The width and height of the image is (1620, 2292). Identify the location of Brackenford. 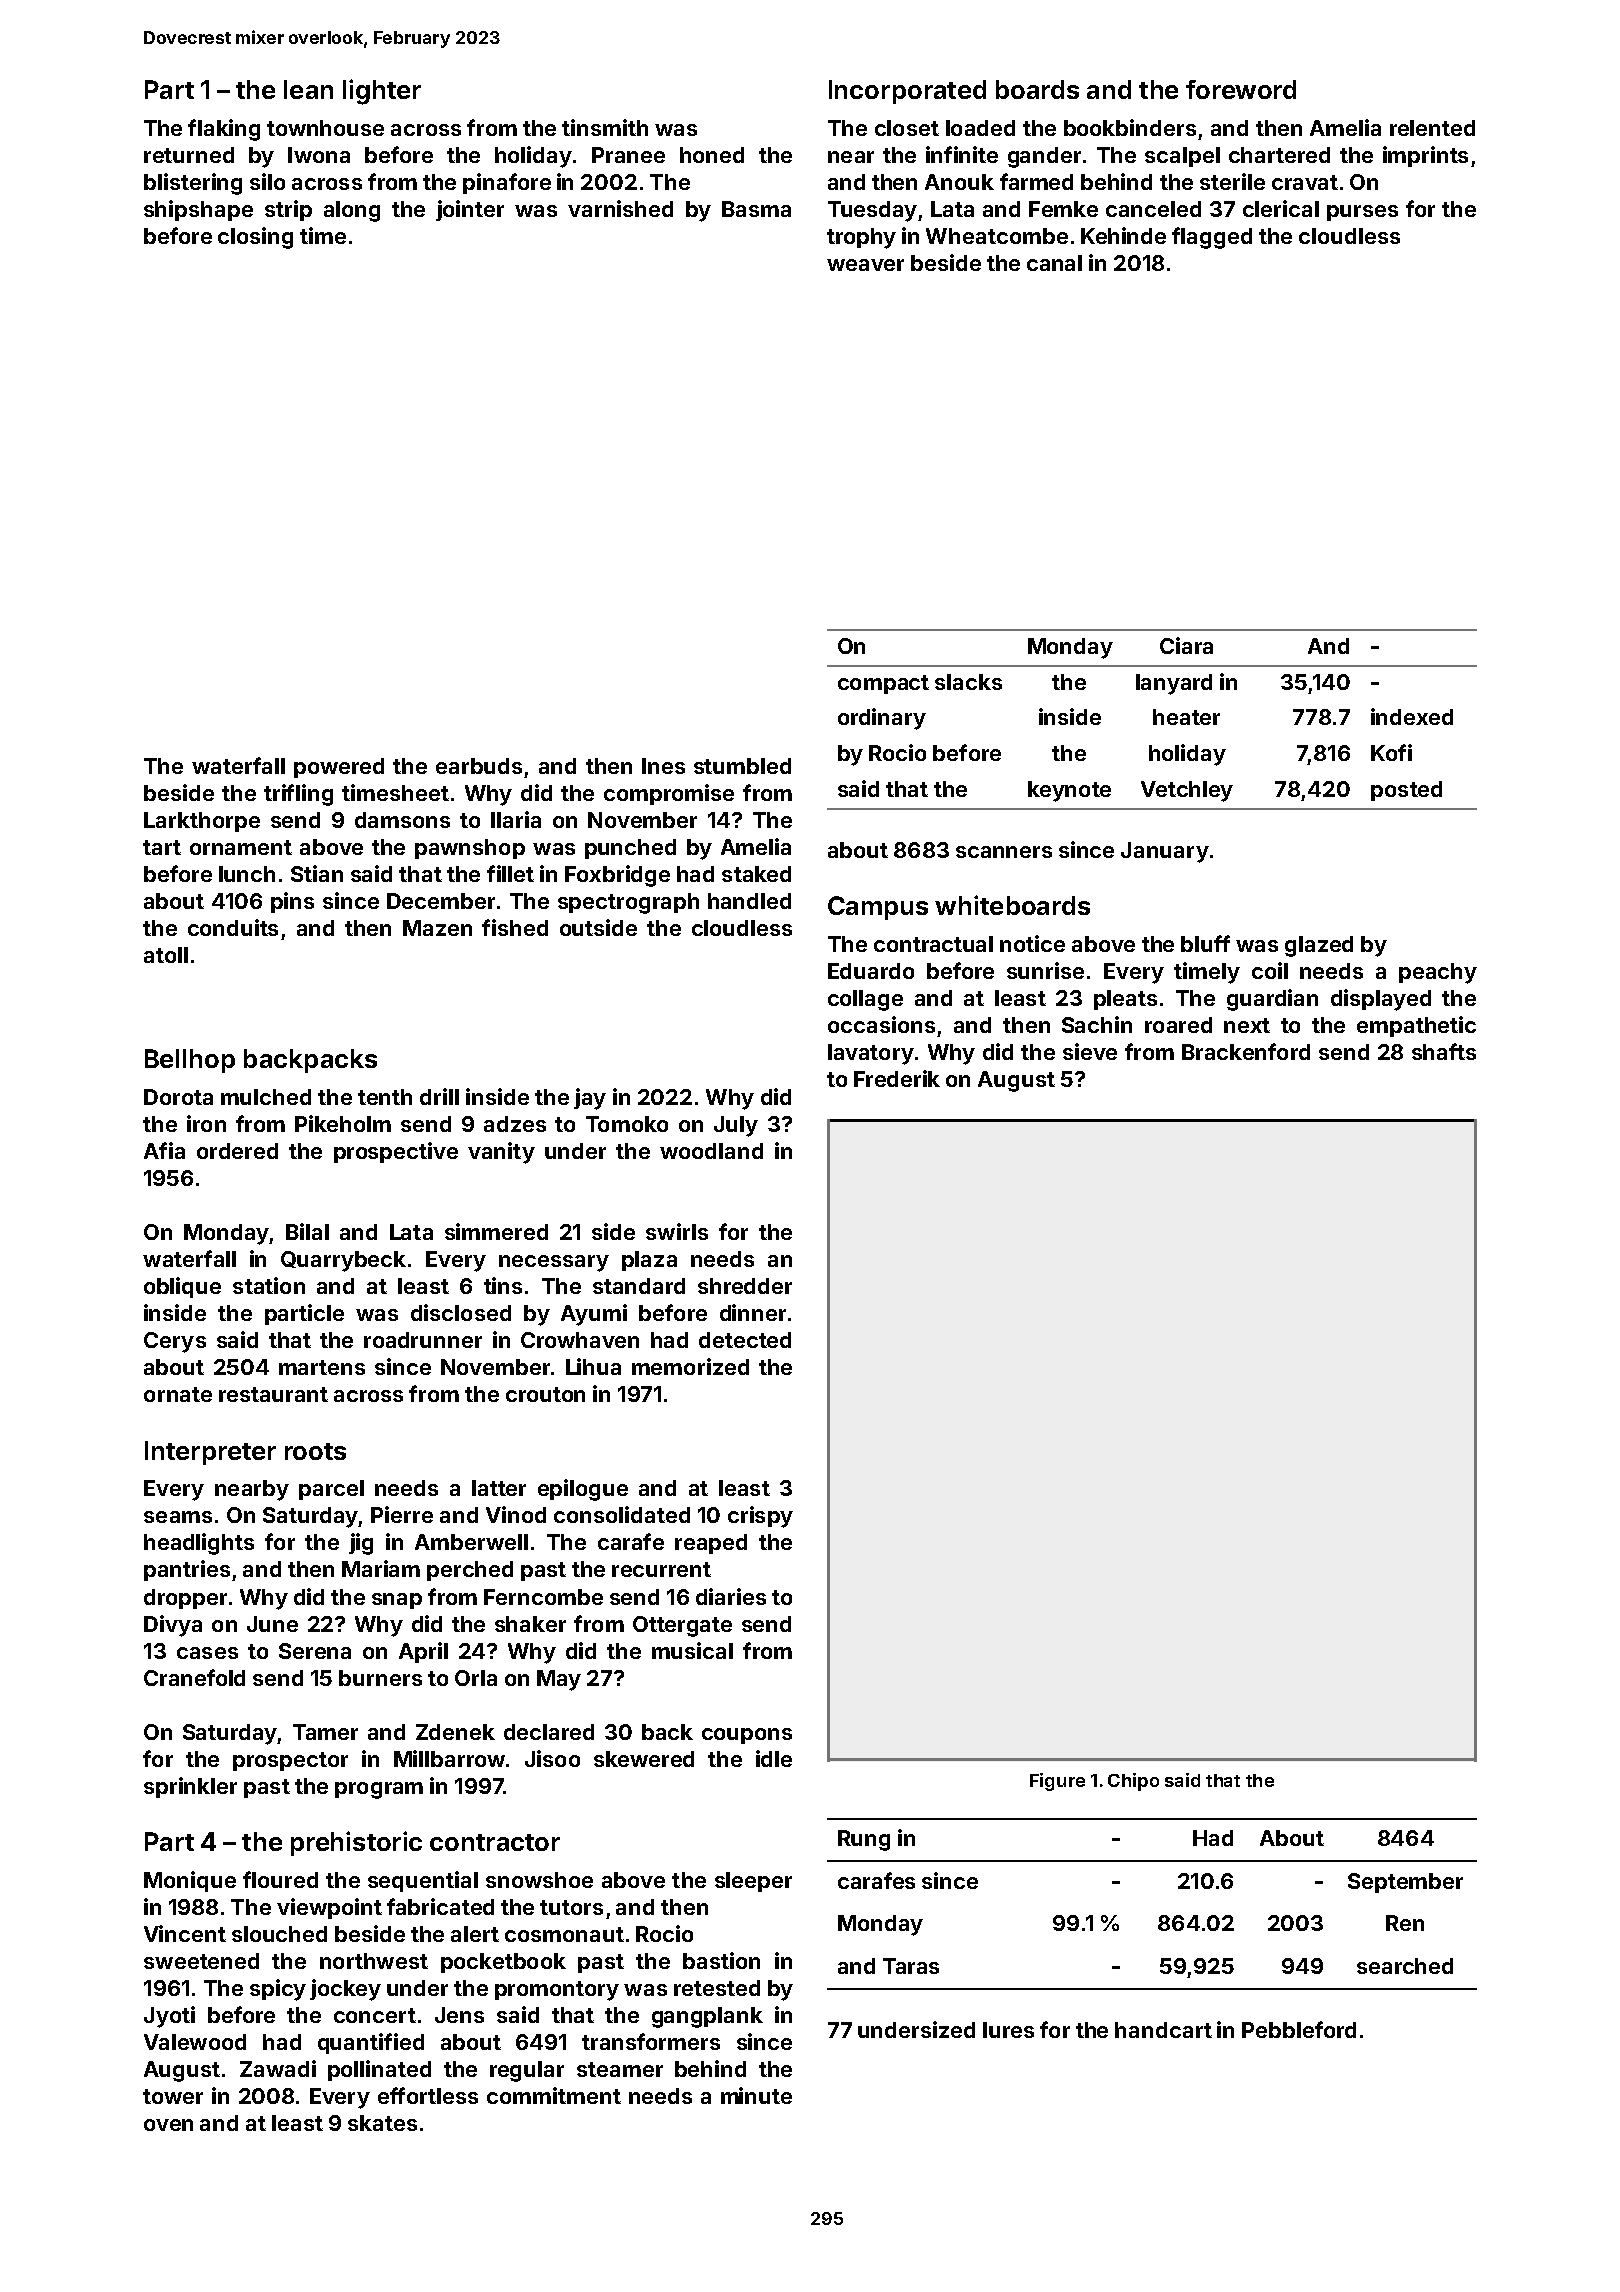
(1246, 1051).
